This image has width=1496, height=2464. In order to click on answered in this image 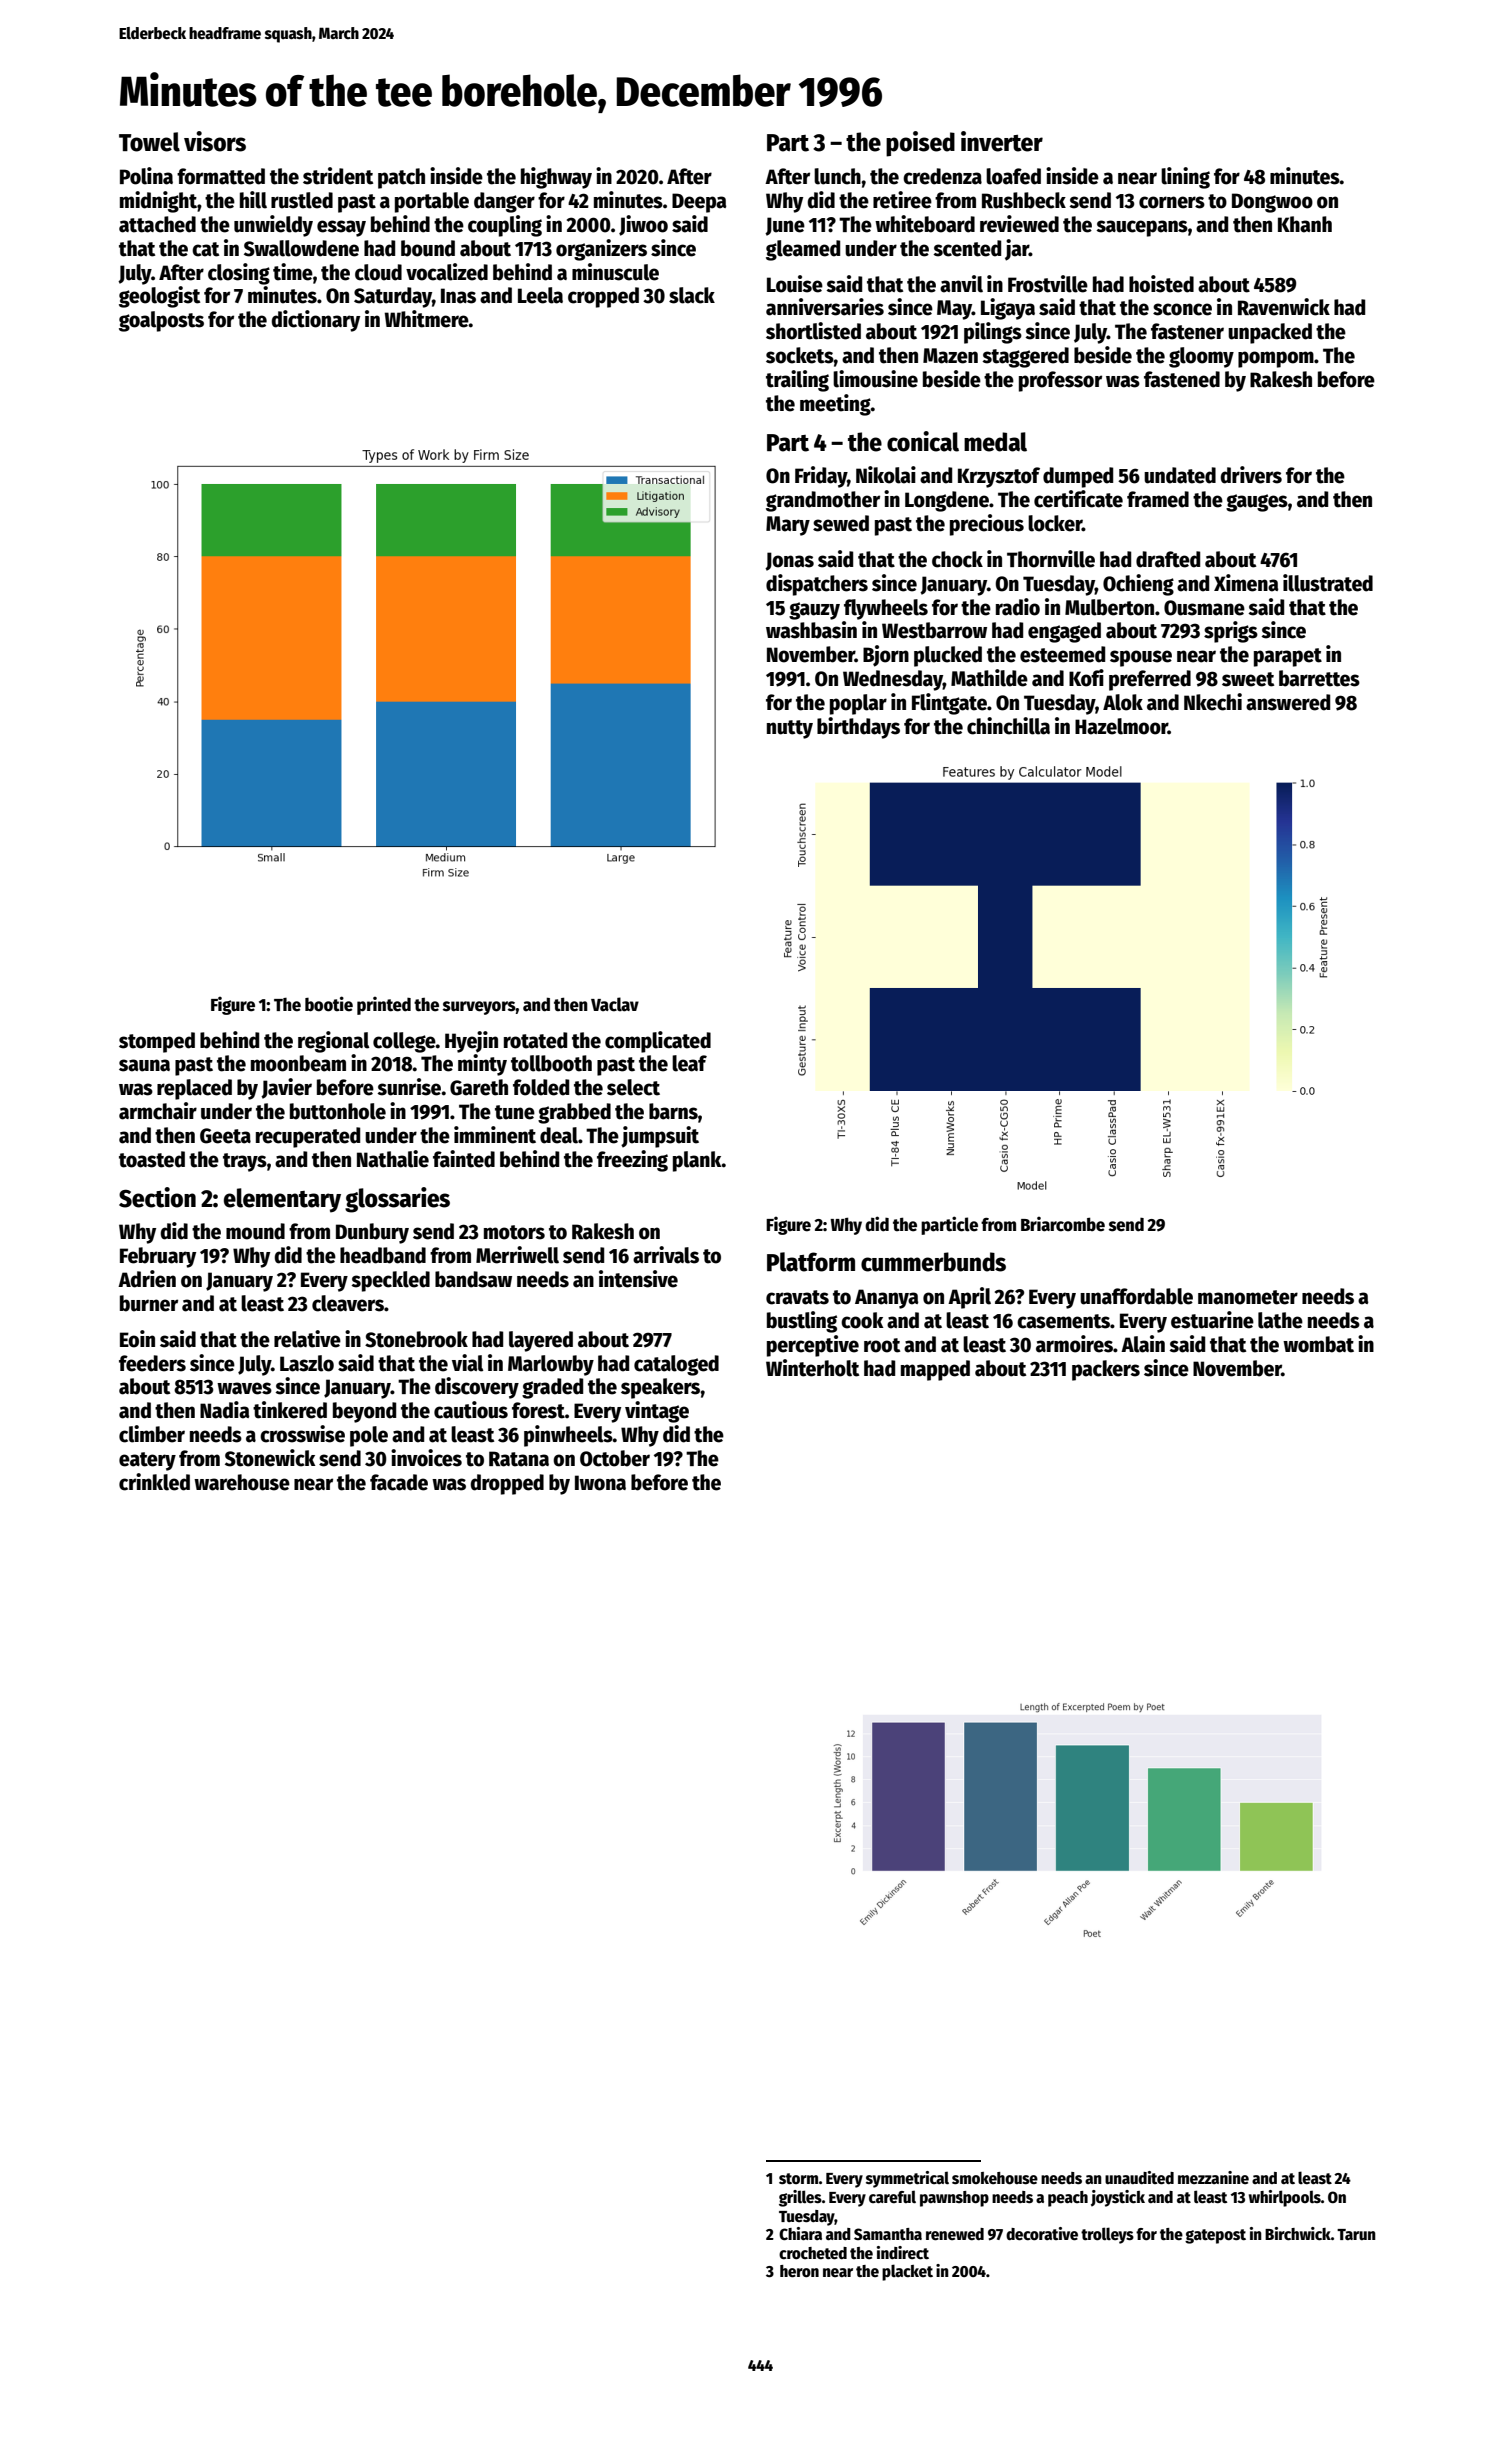, I will do `click(1288, 702)`.
